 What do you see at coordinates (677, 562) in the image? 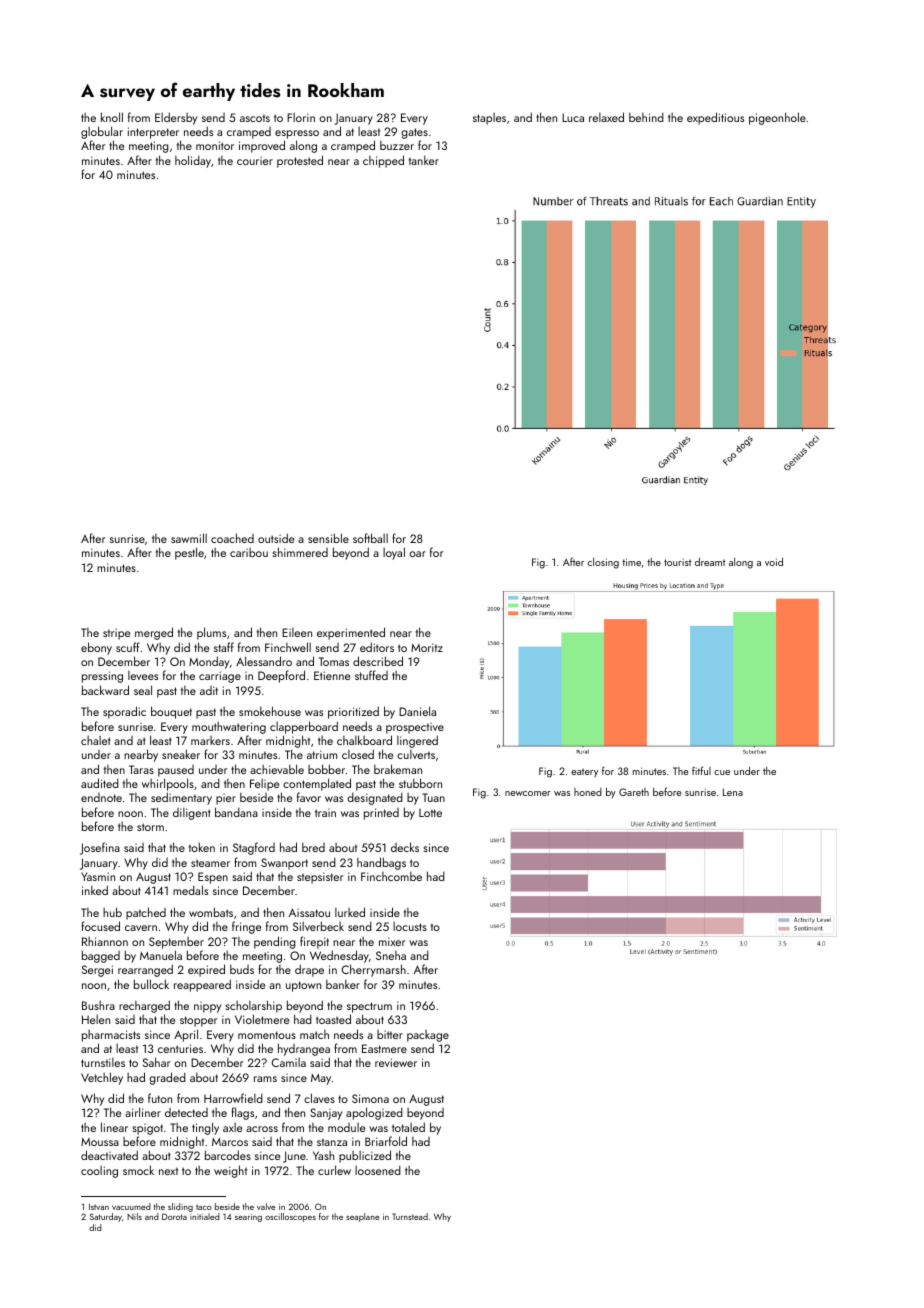
I see `tourist` at bounding box center [677, 562].
